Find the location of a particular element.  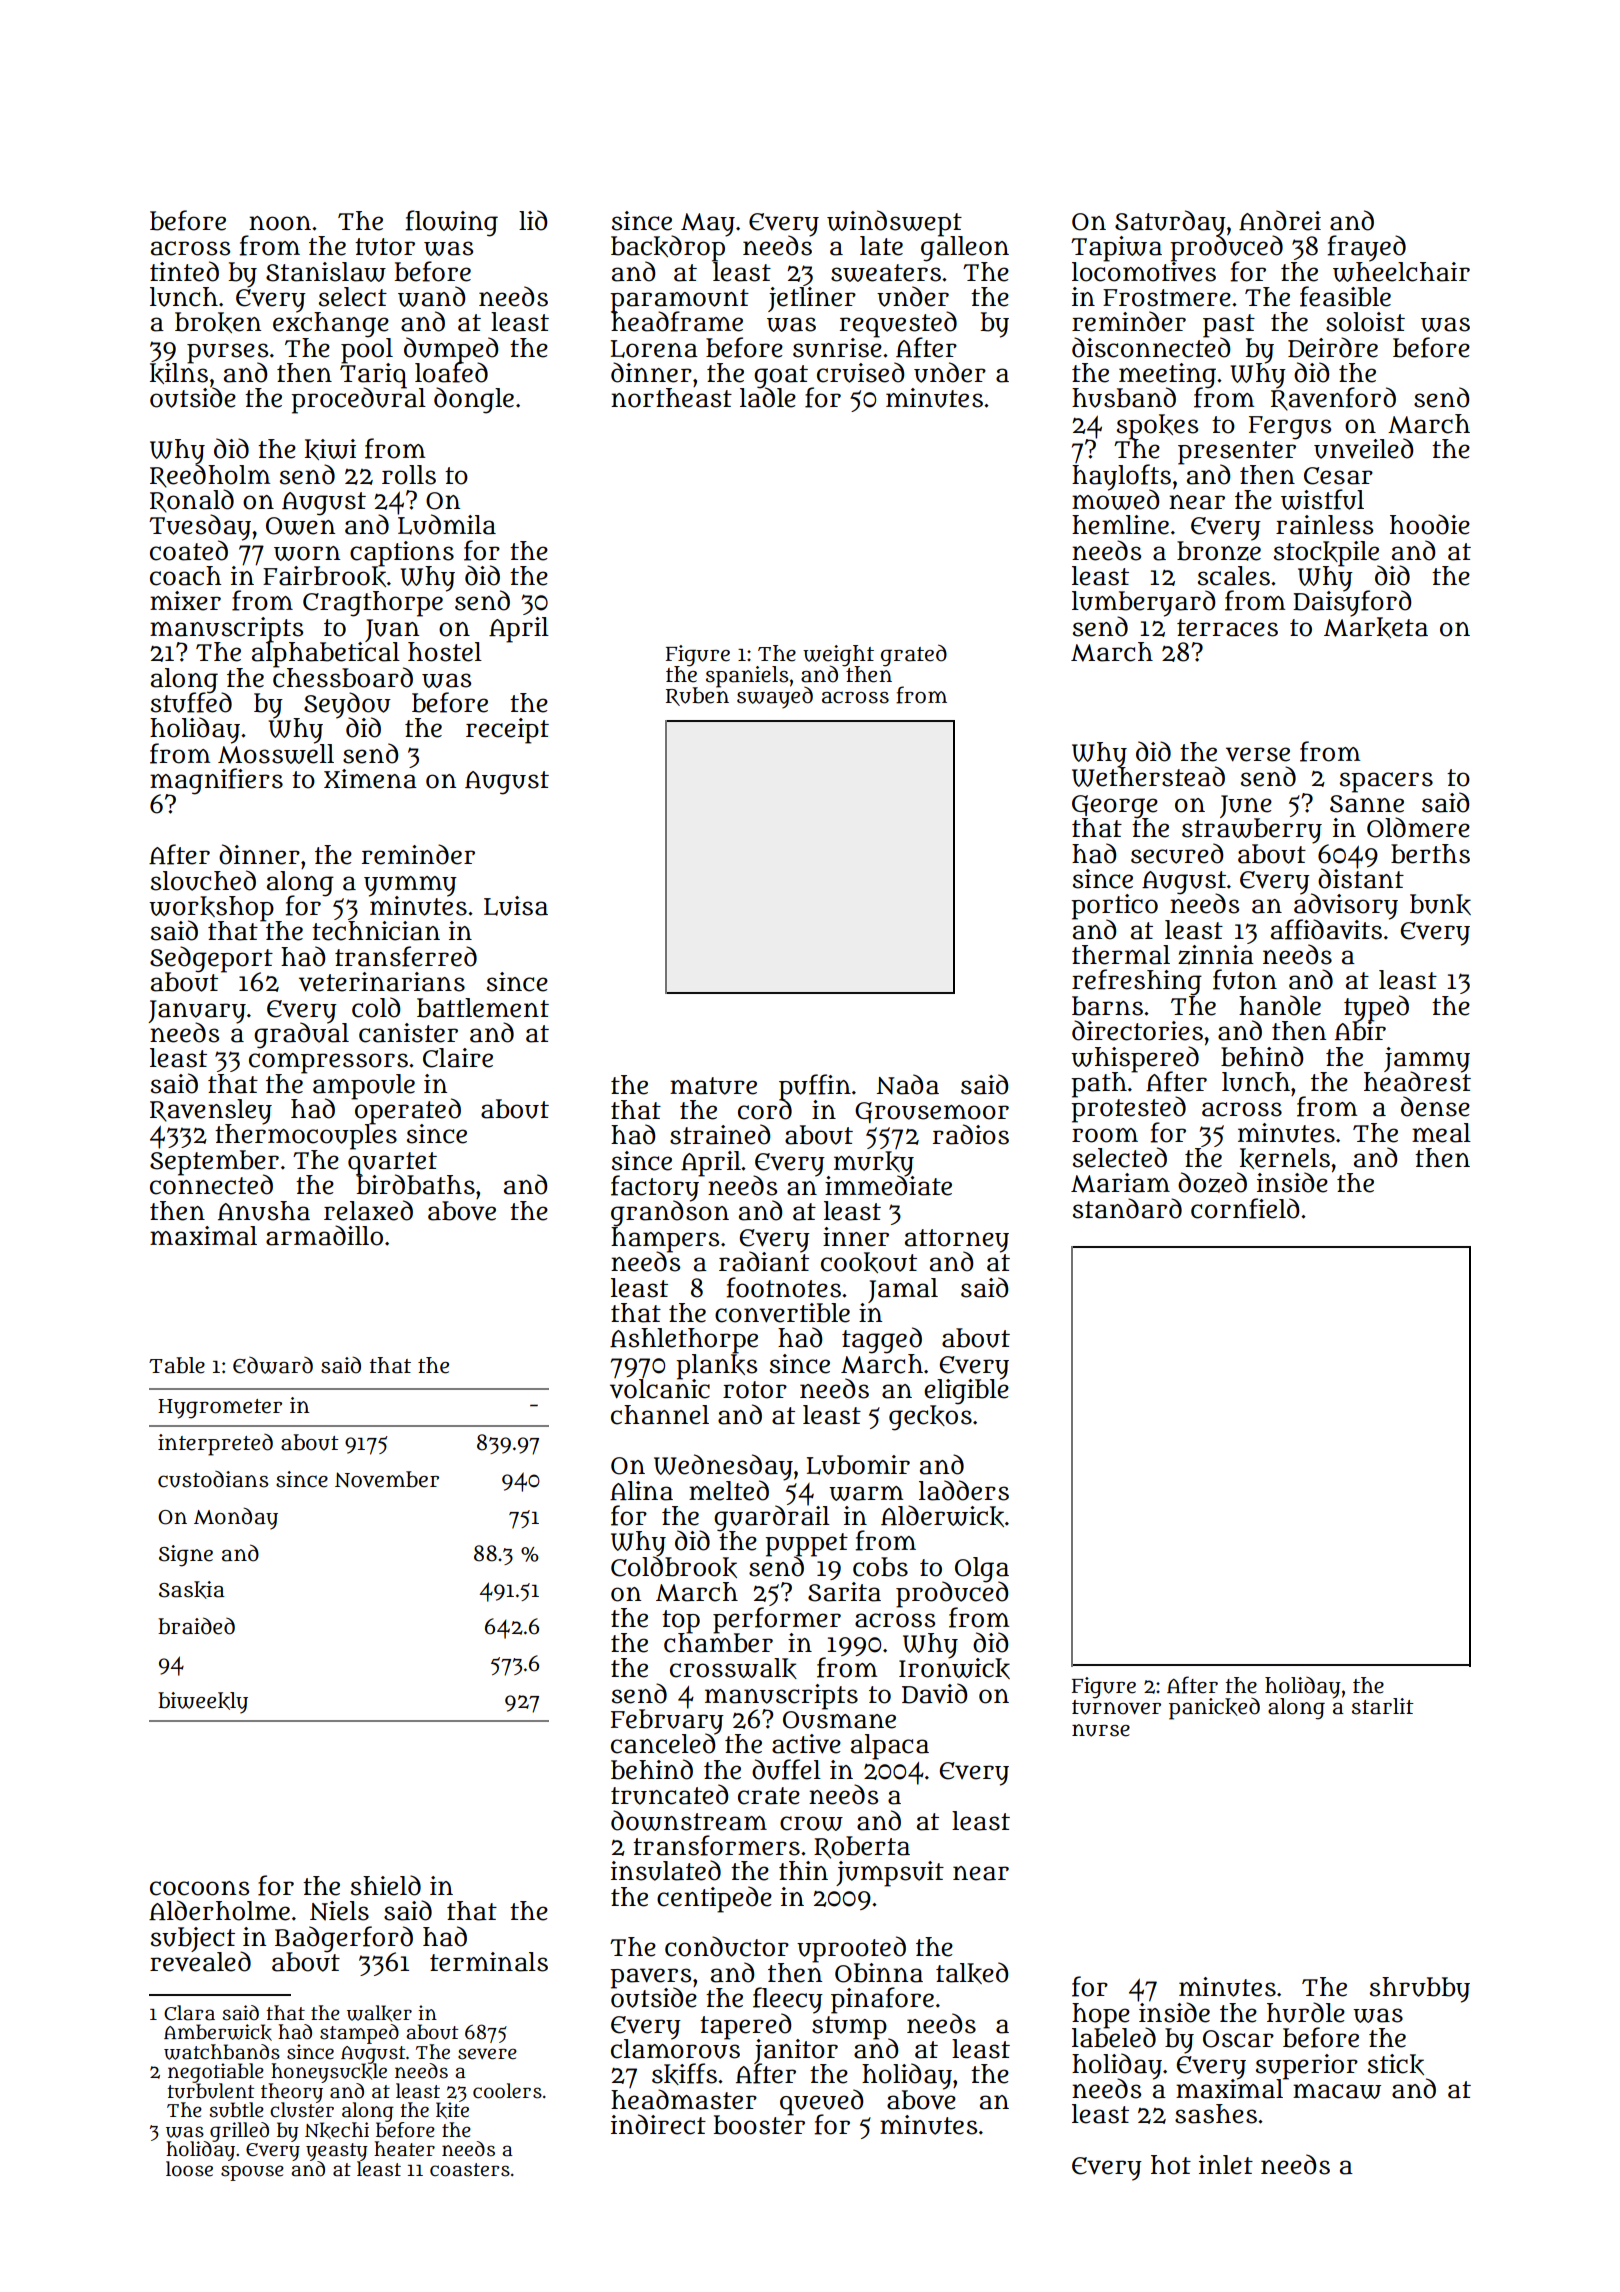

starlit is located at coordinates (1383, 1706).
